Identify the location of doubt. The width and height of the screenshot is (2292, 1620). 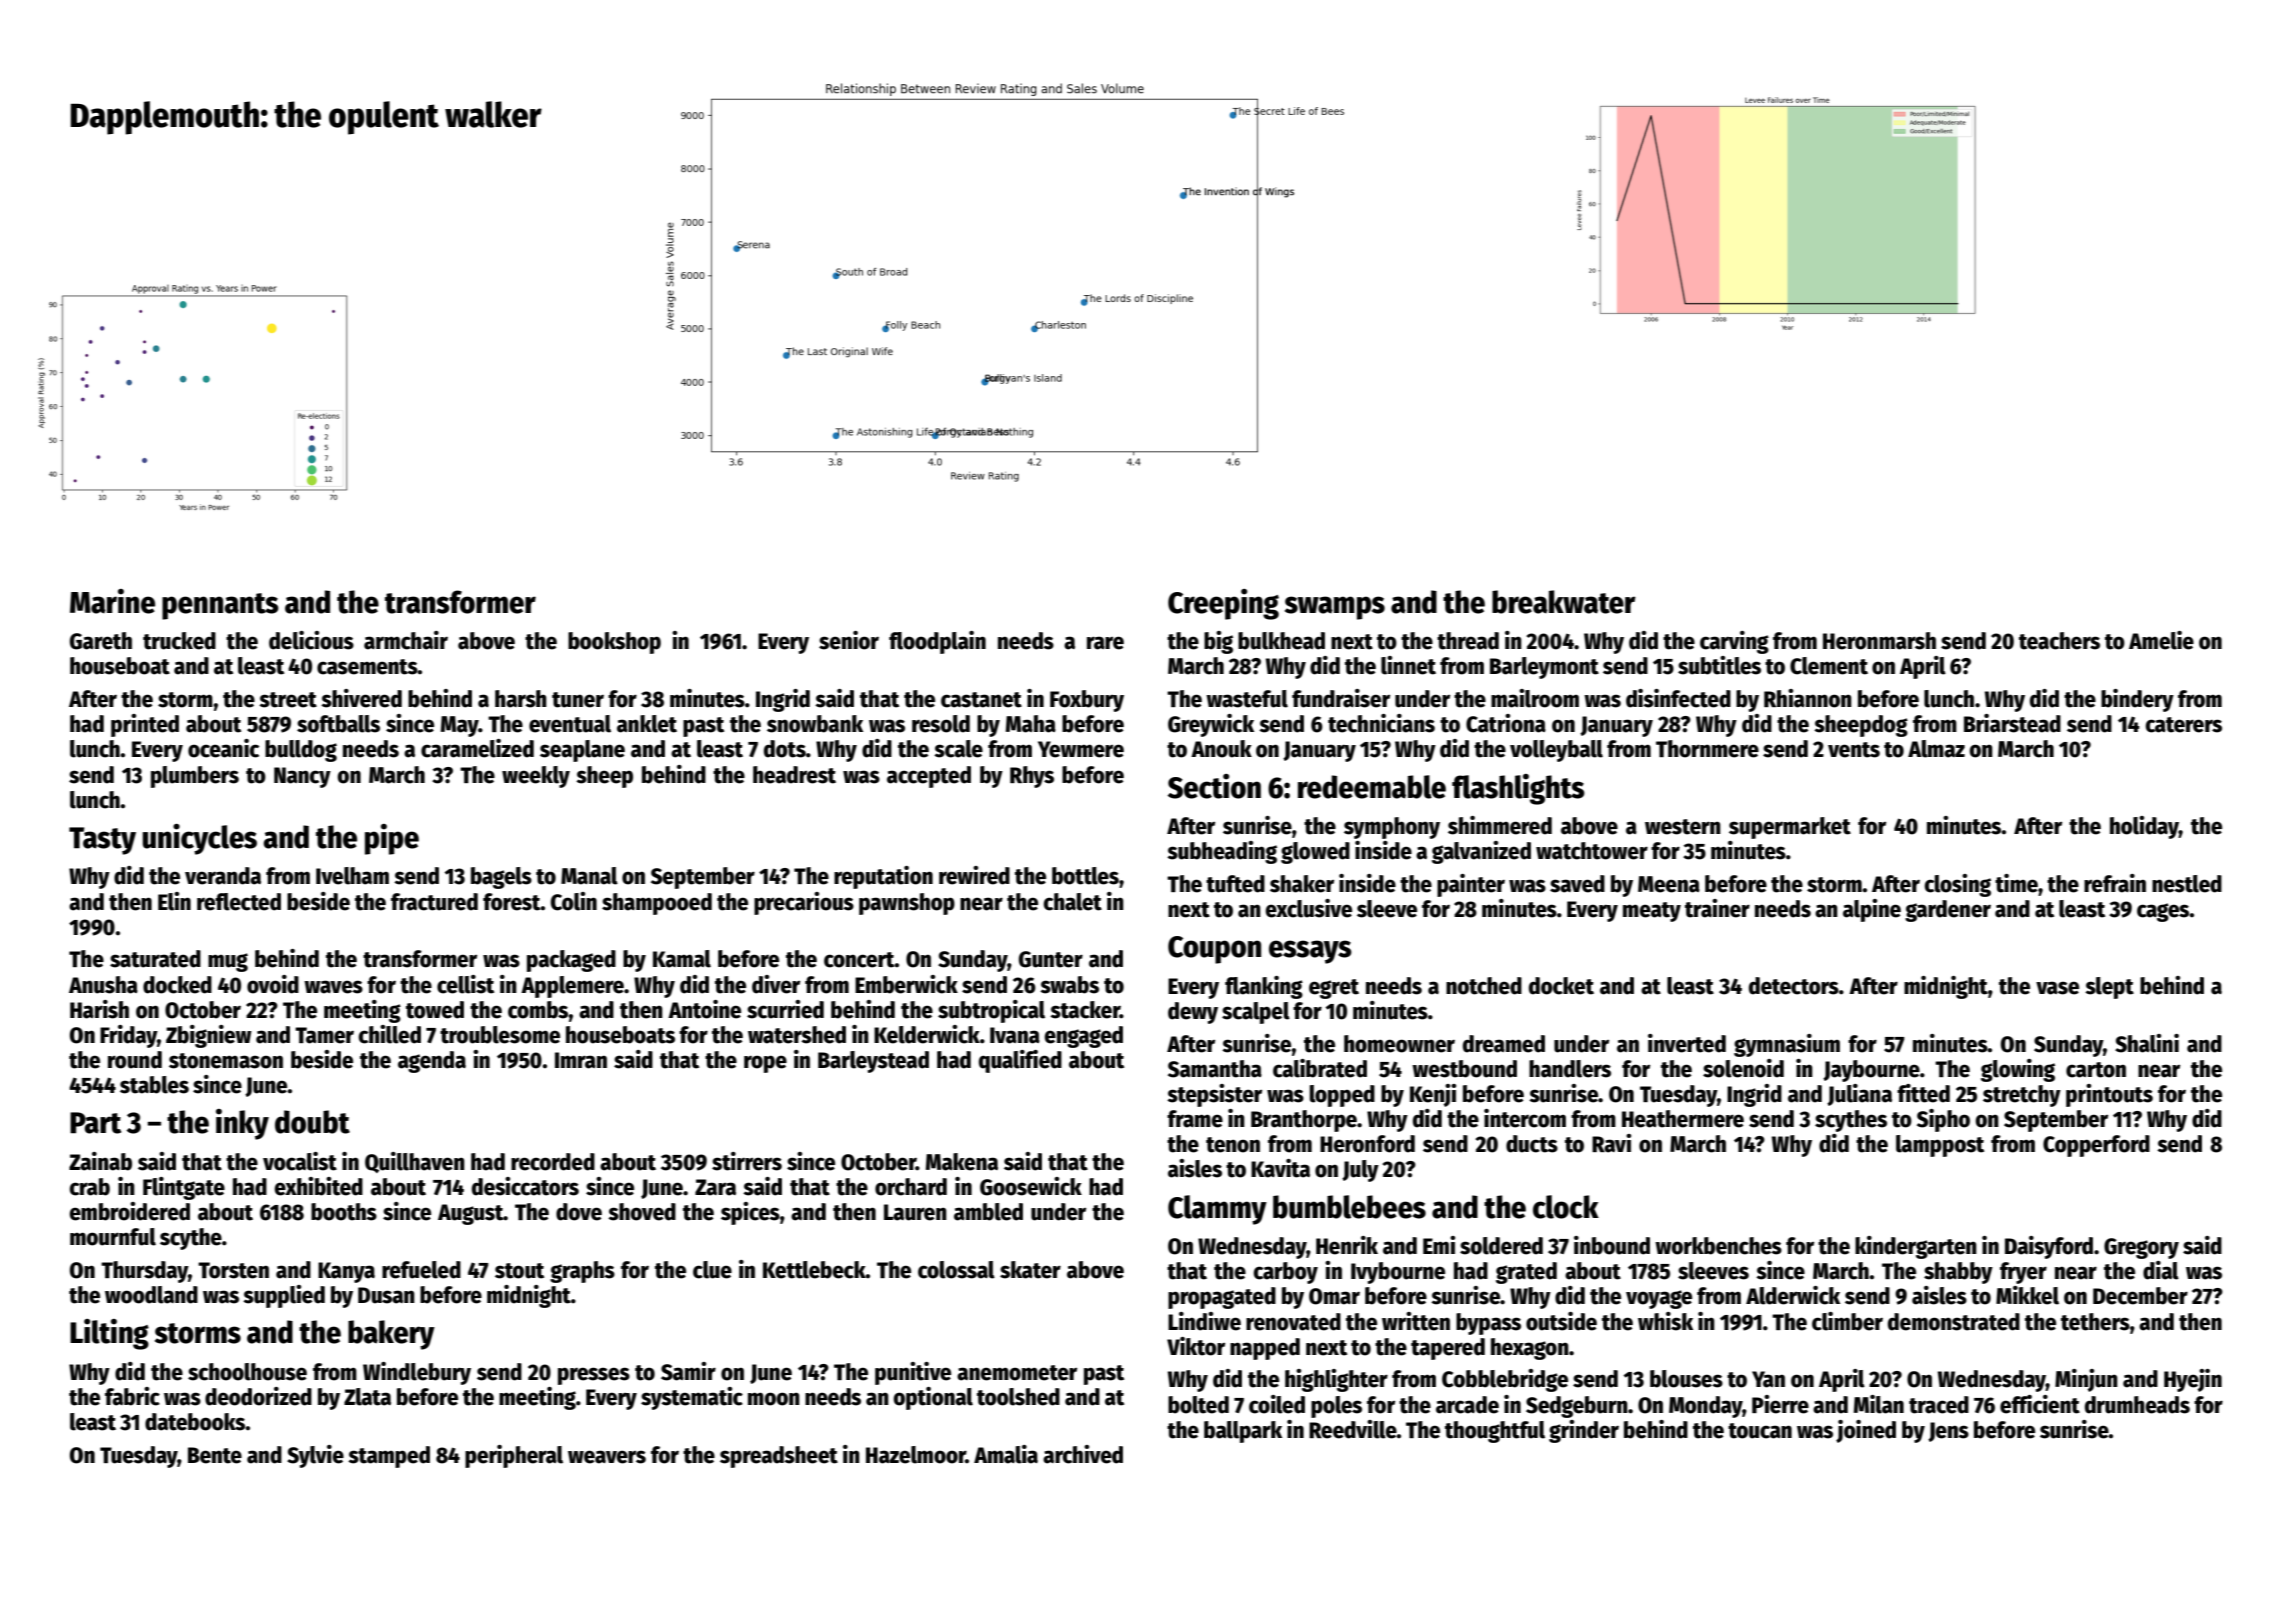
(312, 1122).
